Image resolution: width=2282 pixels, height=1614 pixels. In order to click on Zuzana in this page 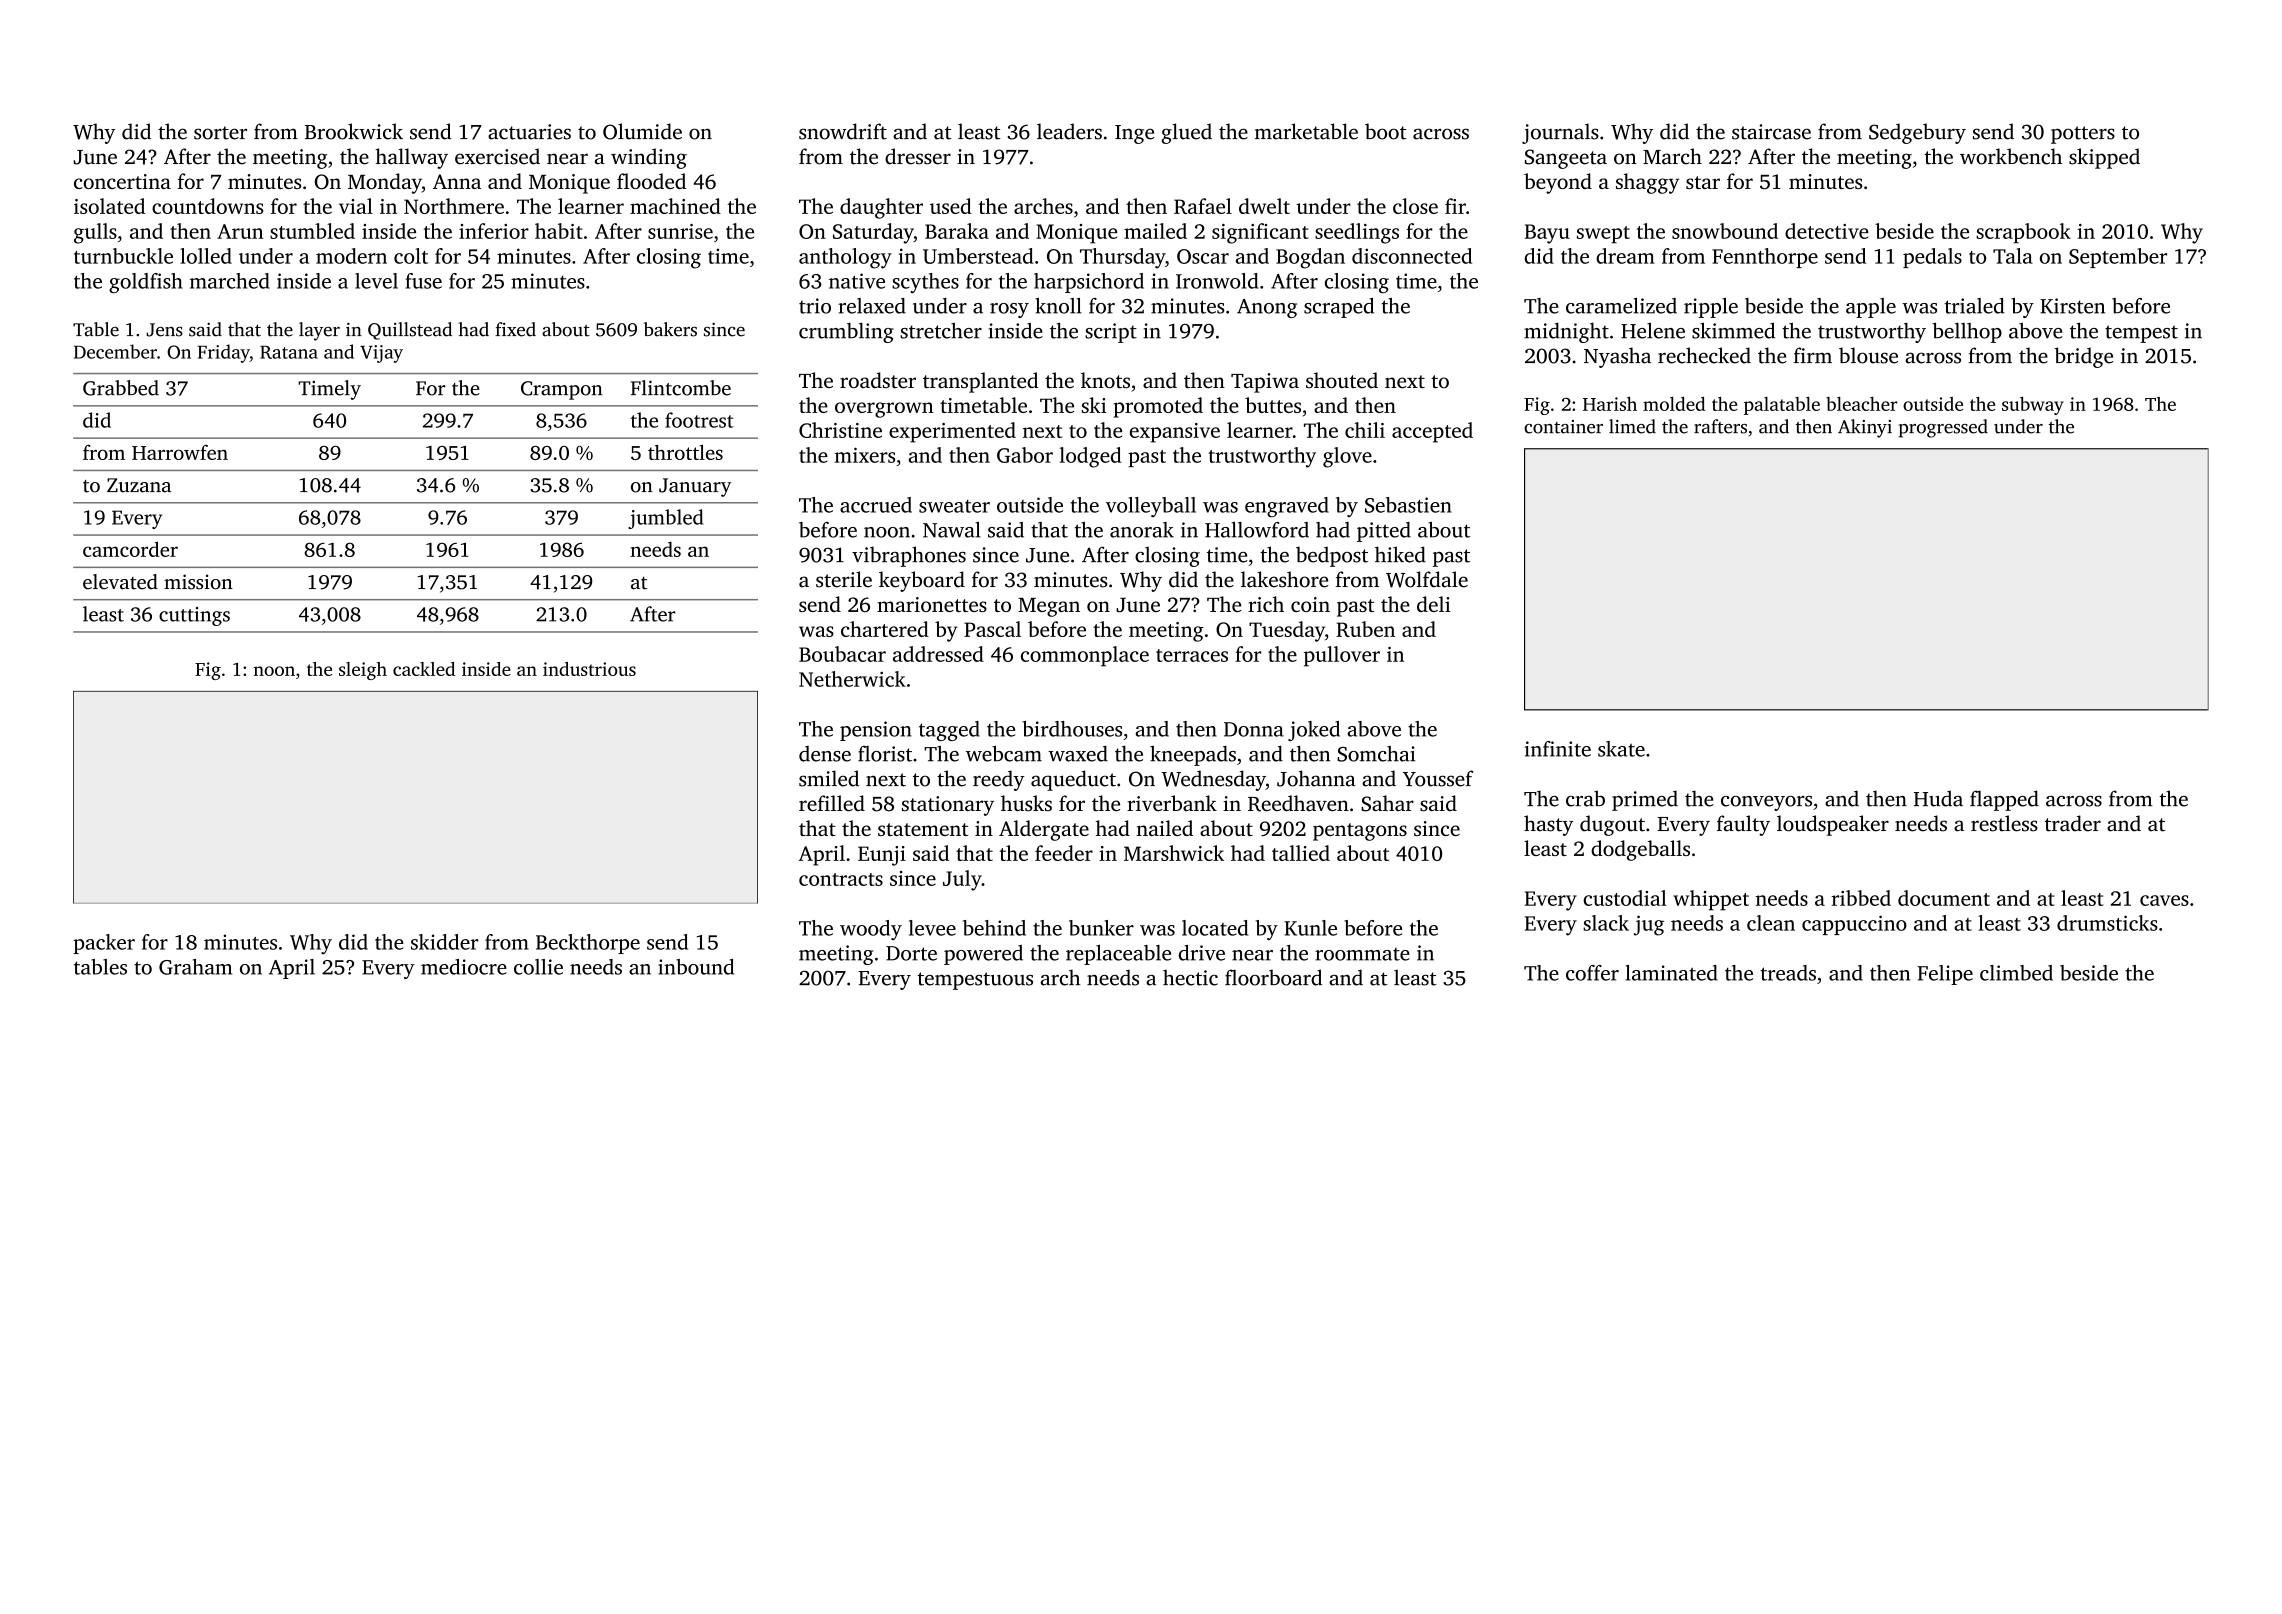, I will do `click(139, 485)`.
